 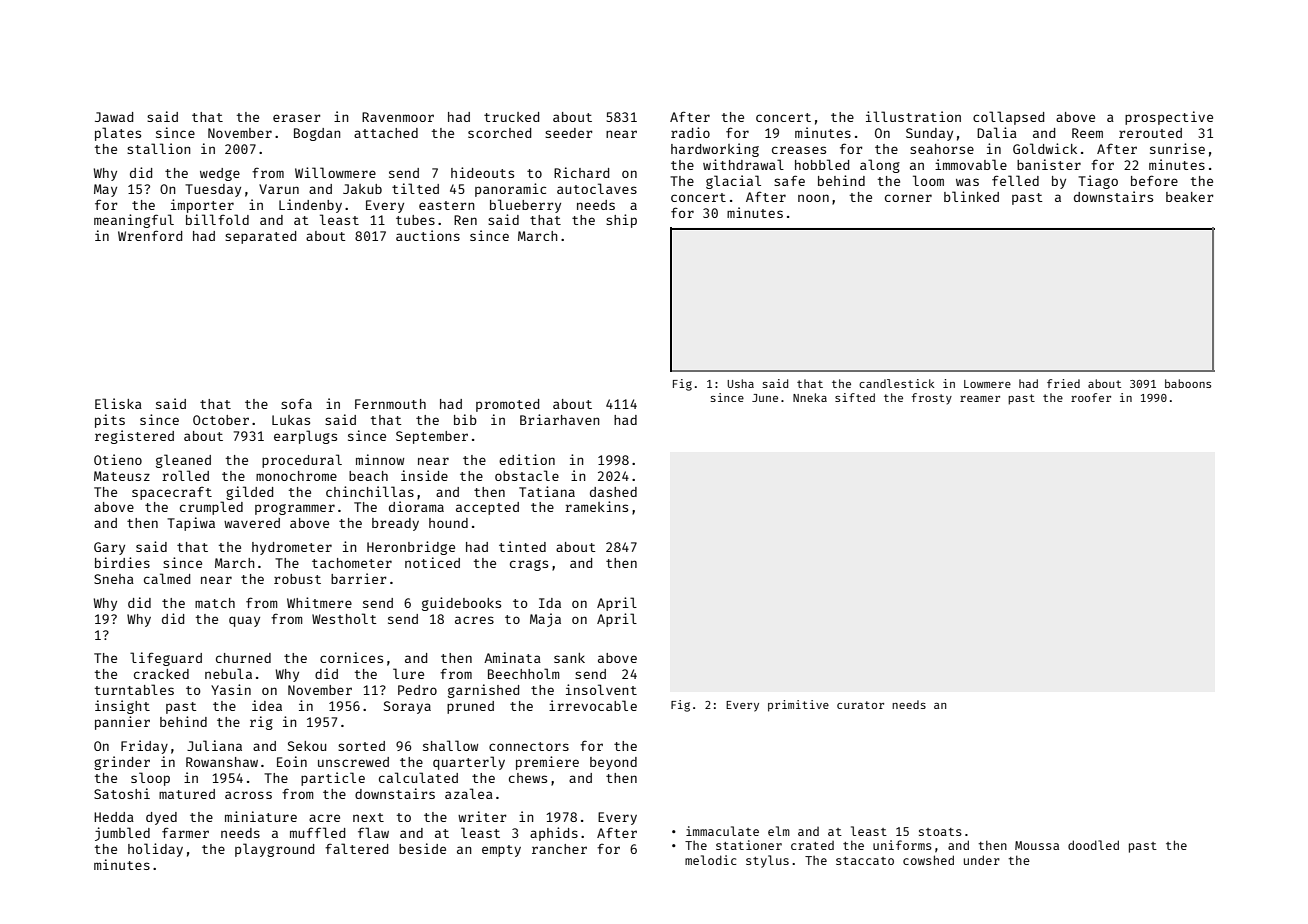 I want to click on immaculate, so click(x=722, y=831).
